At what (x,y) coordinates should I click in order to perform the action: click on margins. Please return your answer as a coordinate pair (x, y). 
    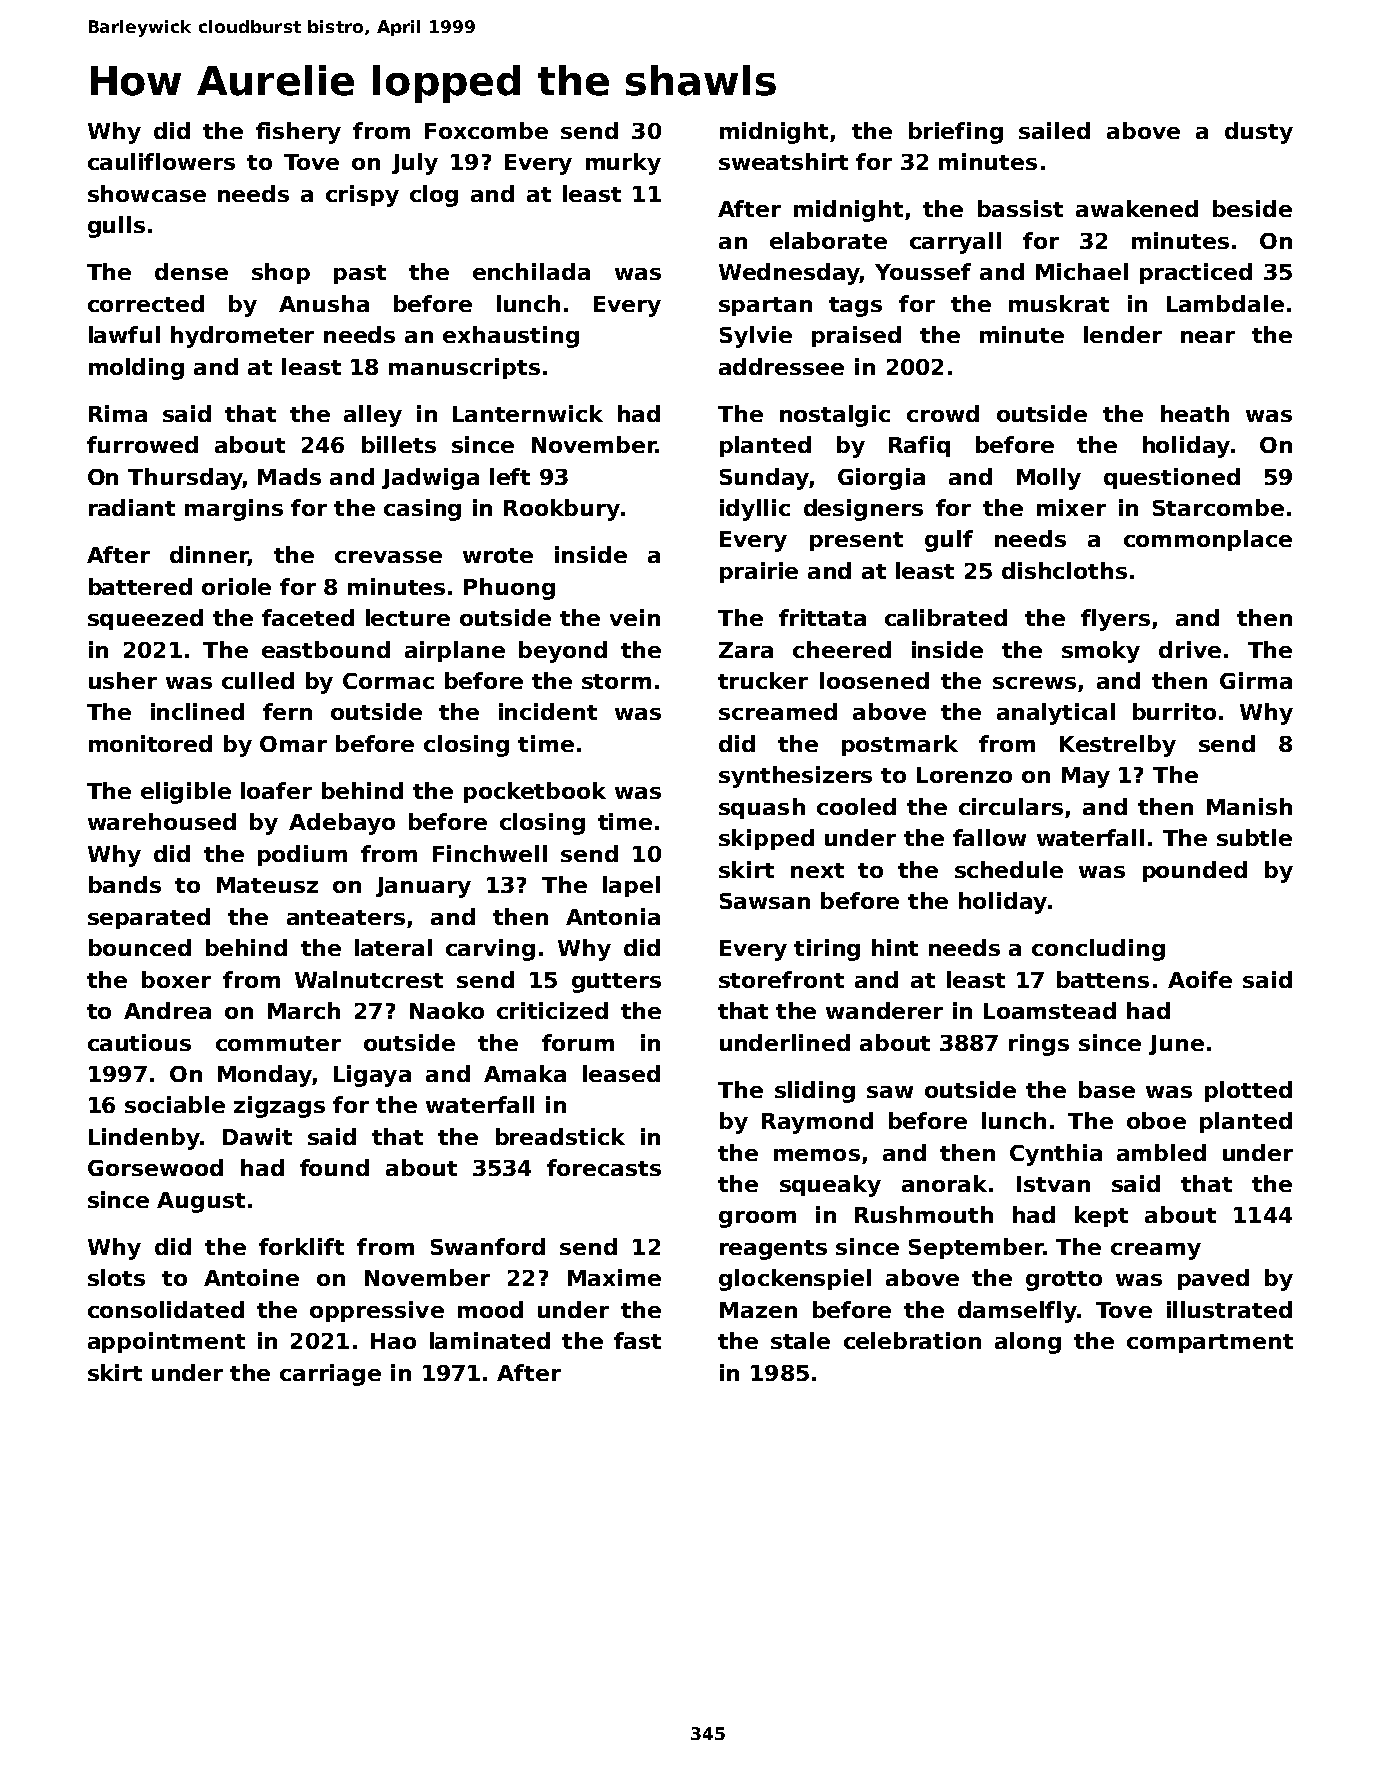
    Looking at the image, I should click on (234, 510).
